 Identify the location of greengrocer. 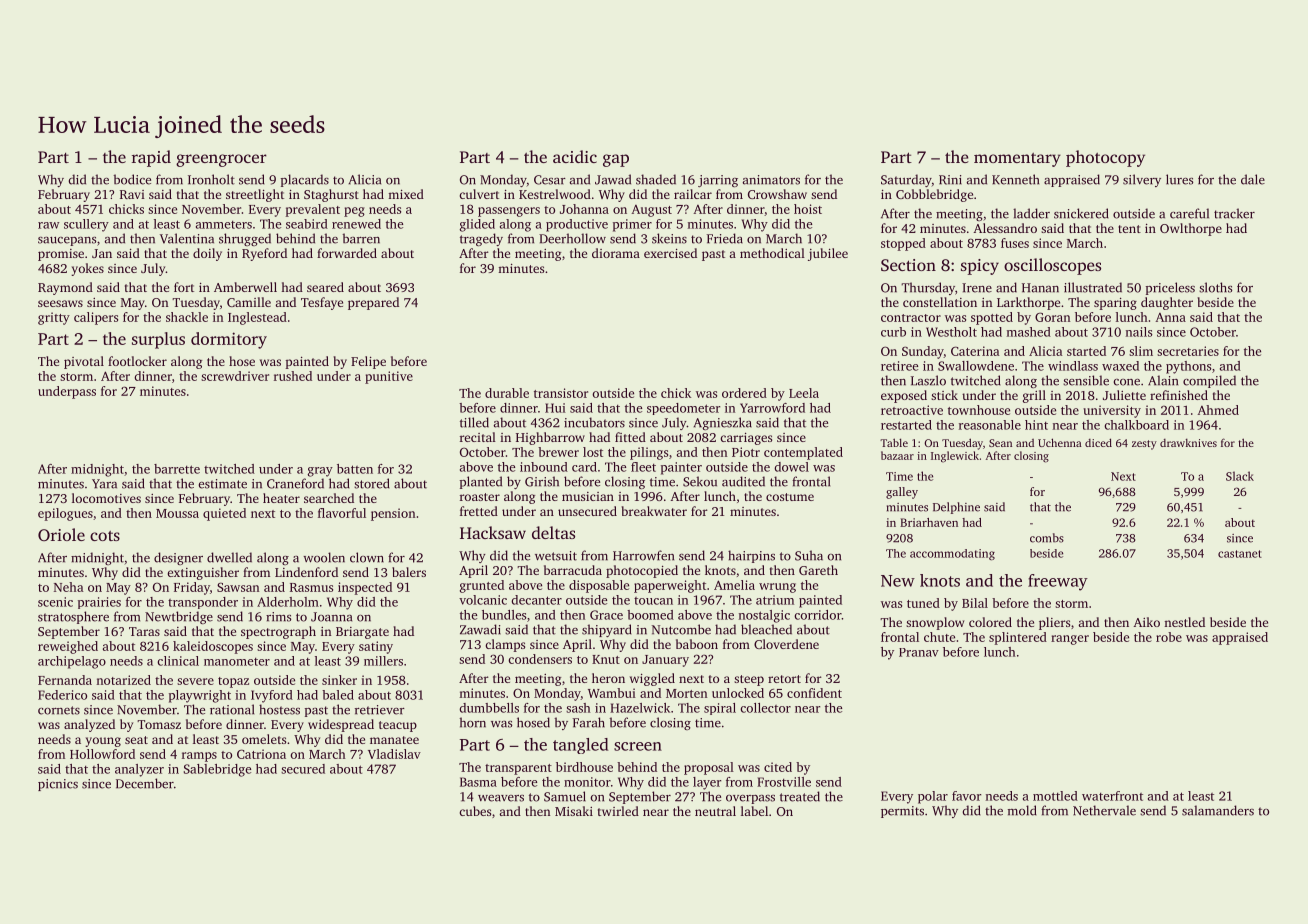
(221, 160).
